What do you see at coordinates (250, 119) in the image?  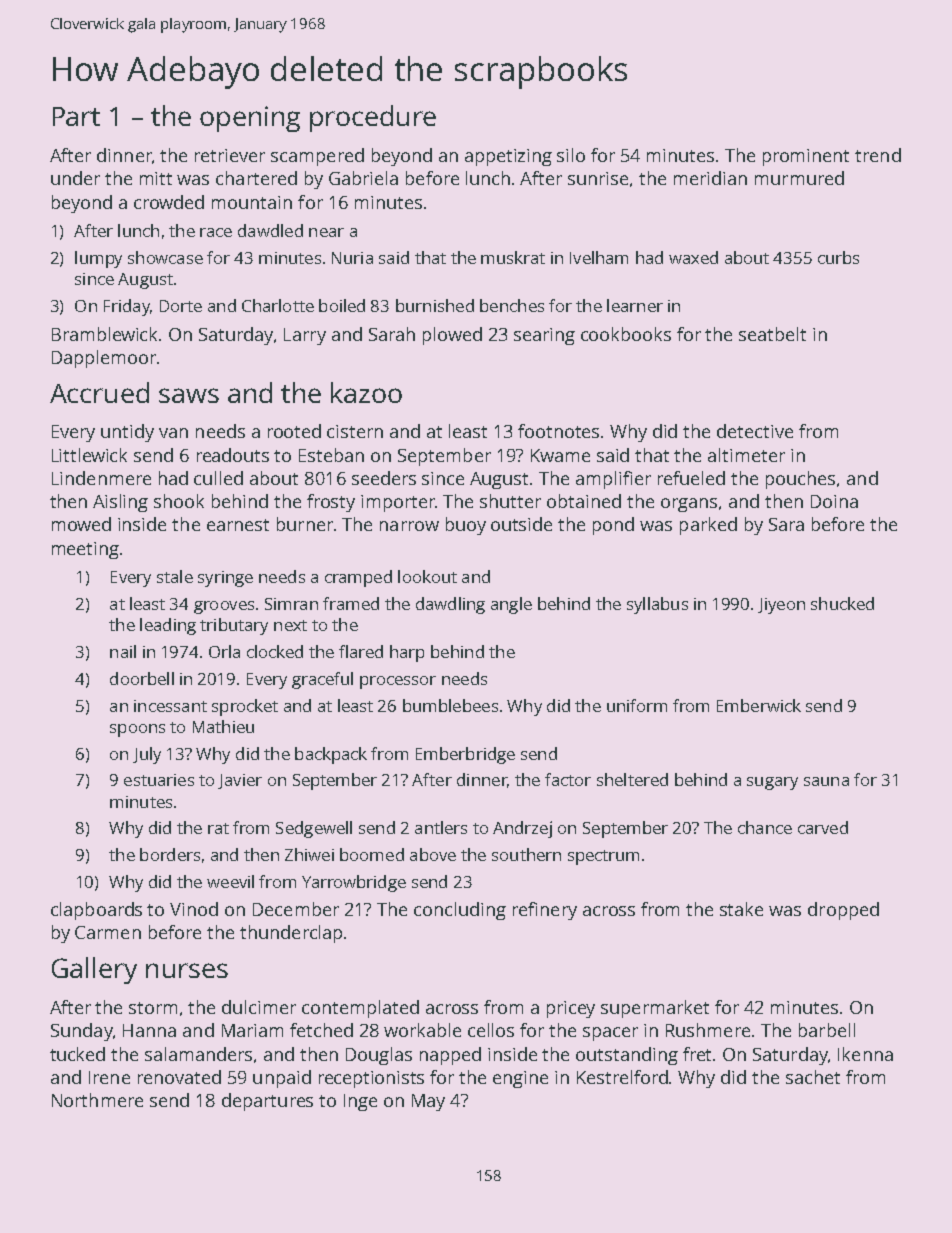 I see `opening` at bounding box center [250, 119].
